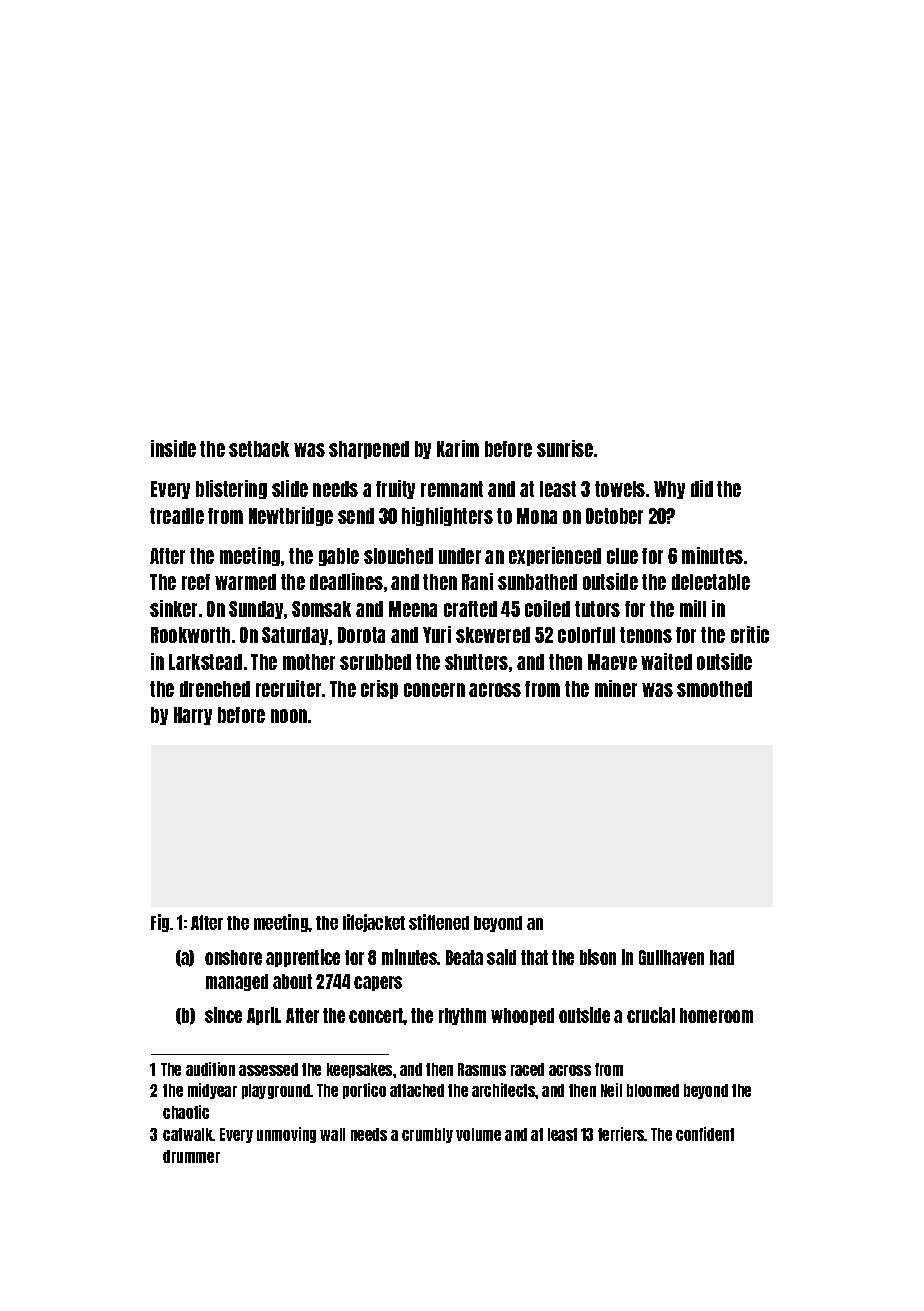  What do you see at coordinates (193, 716) in the document?
I see `Harry` at bounding box center [193, 716].
